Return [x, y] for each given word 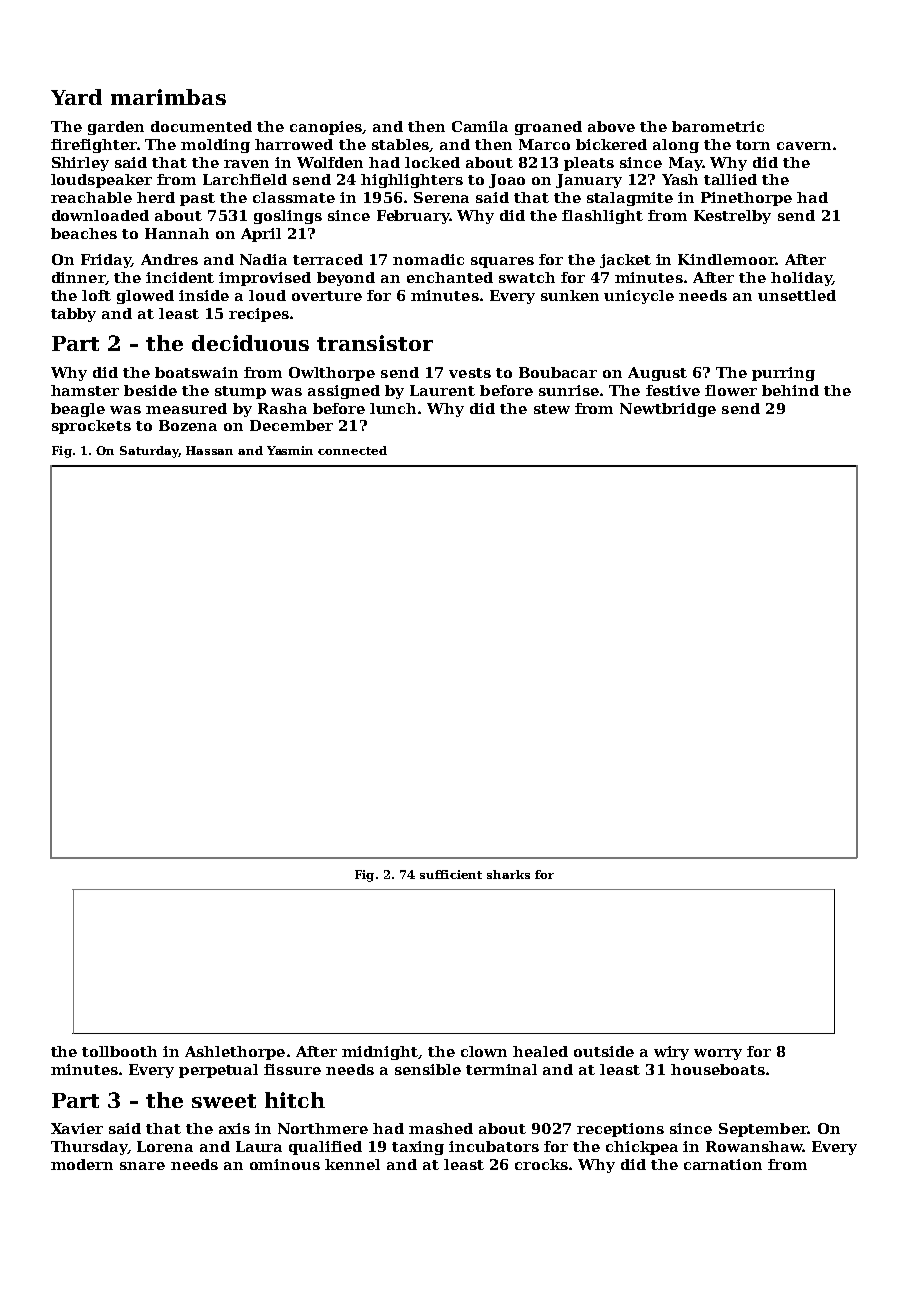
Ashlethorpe [235, 1053]
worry [718, 1054]
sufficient [451, 874]
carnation [723, 1164]
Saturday [149, 452]
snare [142, 1166]
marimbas [168, 97]
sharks [508, 874]
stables [400, 144]
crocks [541, 1164]
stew [552, 409]
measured [186, 408]
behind [790, 390]
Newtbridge [668, 410]
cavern [804, 146]
